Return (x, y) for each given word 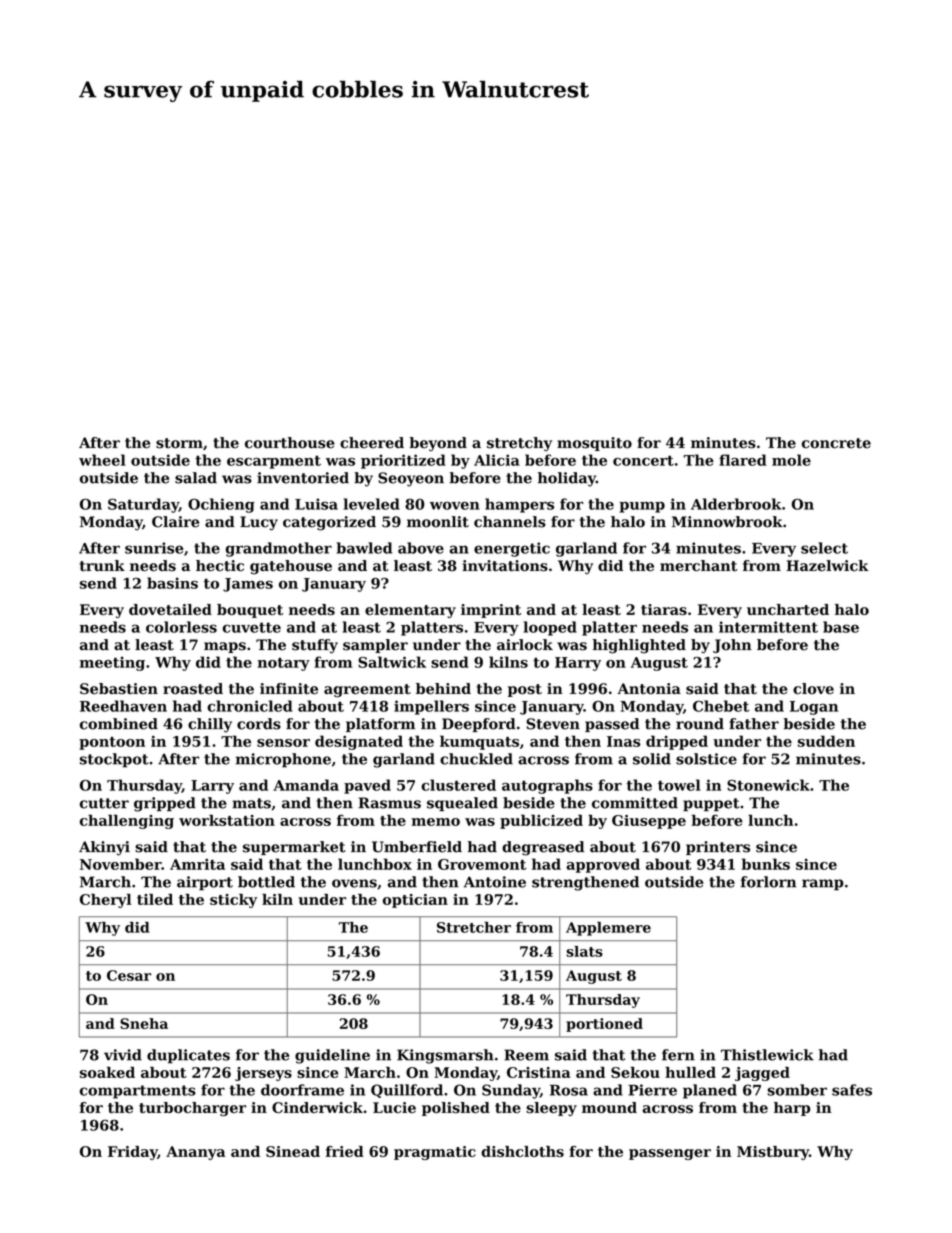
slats (584, 951)
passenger (670, 1154)
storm (179, 443)
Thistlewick (767, 1055)
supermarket (294, 848)
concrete (836, 443)
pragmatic (435, 1153)
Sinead (293, 1151)
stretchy (519, 444)
